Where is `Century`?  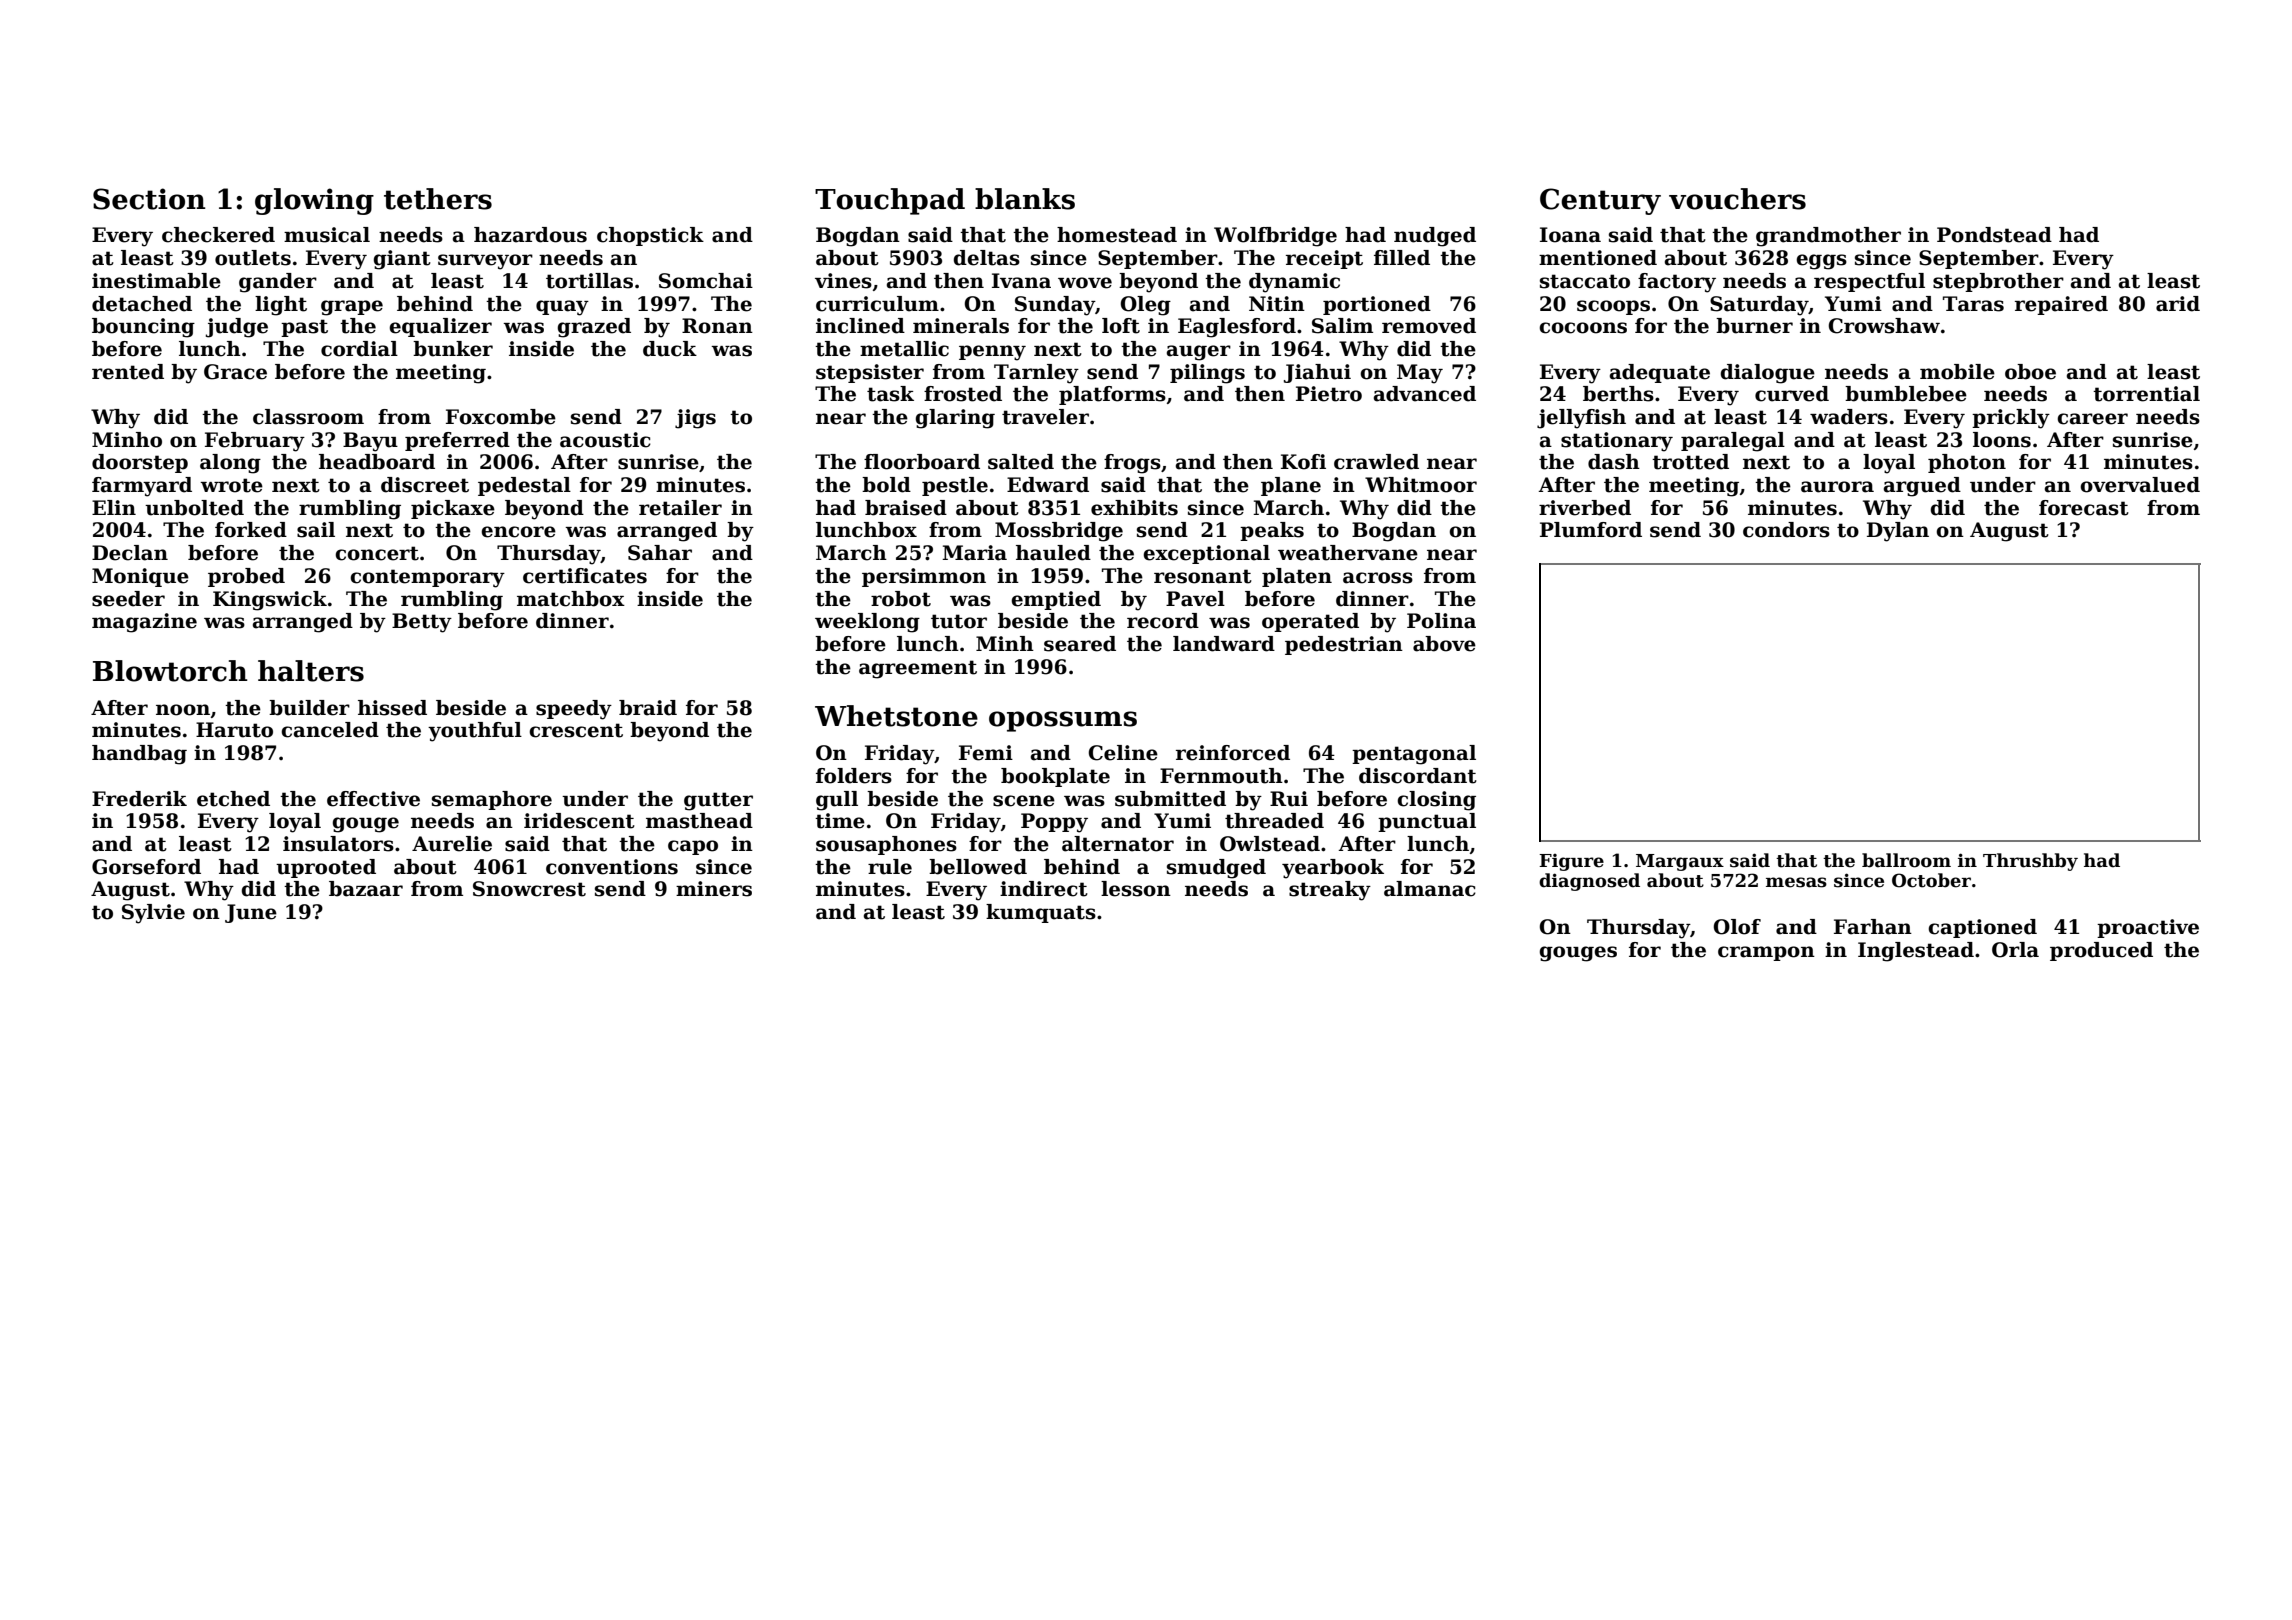
Century is located at coordinates (1600, 201).
